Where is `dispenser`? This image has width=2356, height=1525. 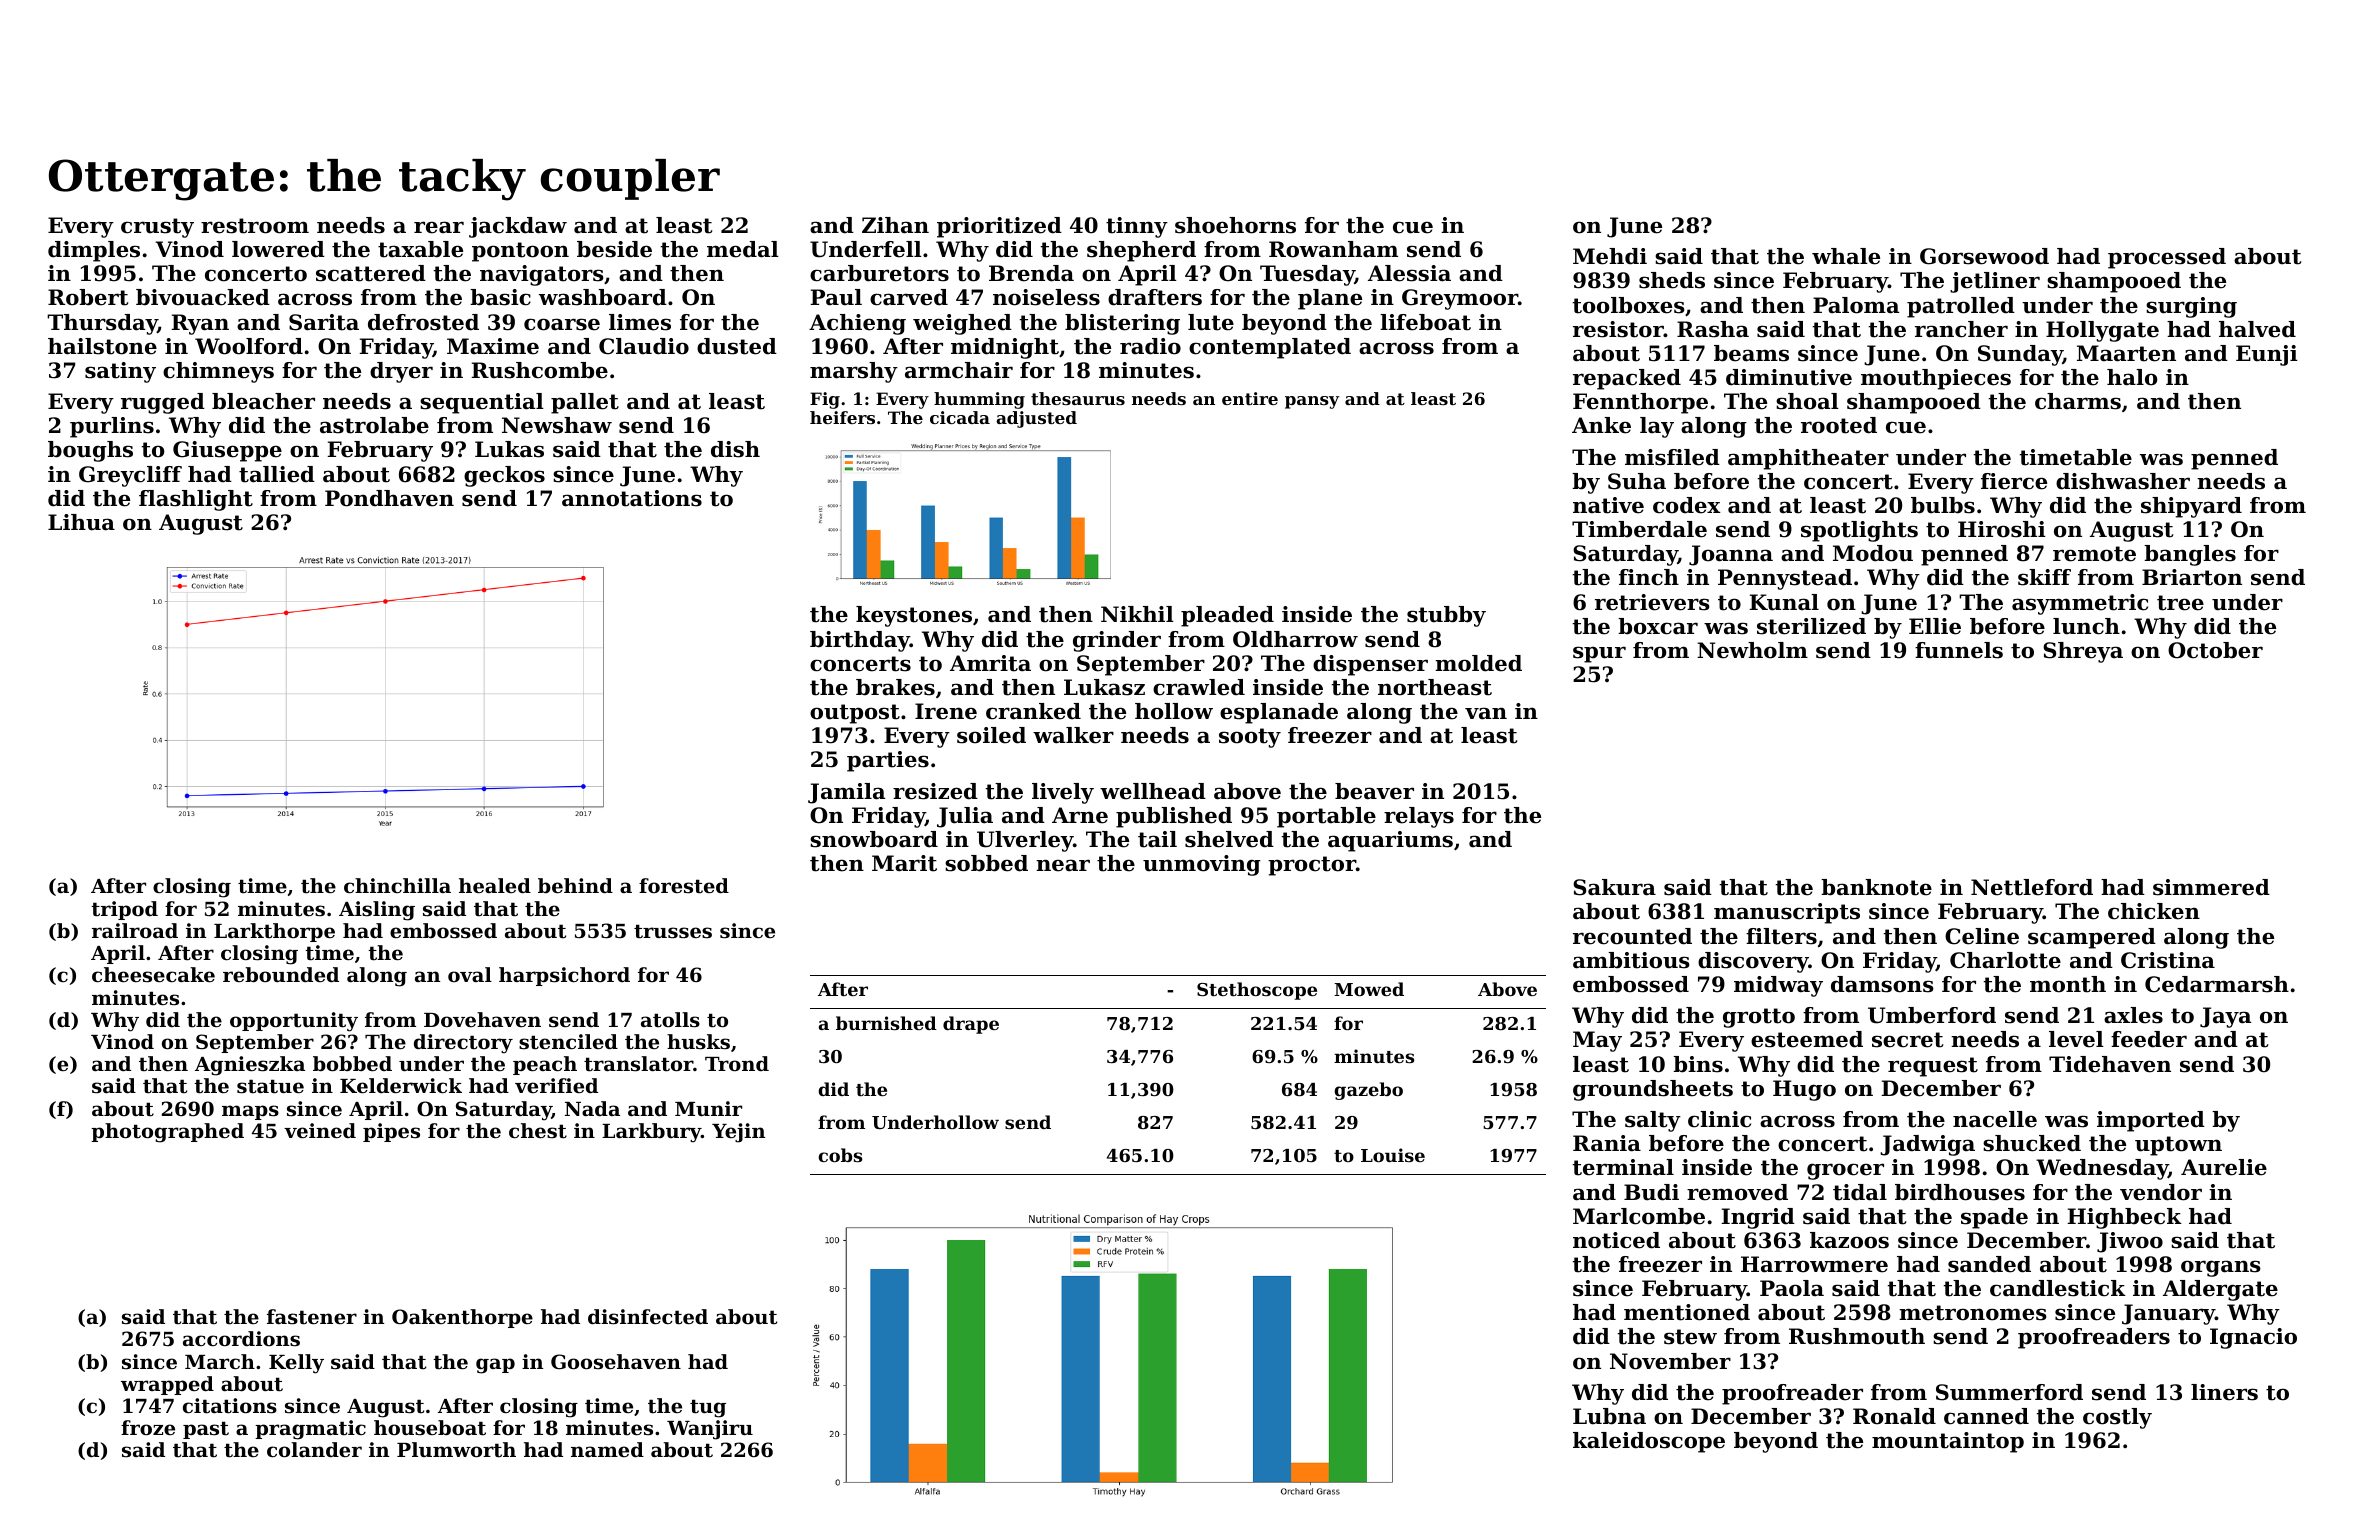
dispenser is located at coordinates (1370, 665).
